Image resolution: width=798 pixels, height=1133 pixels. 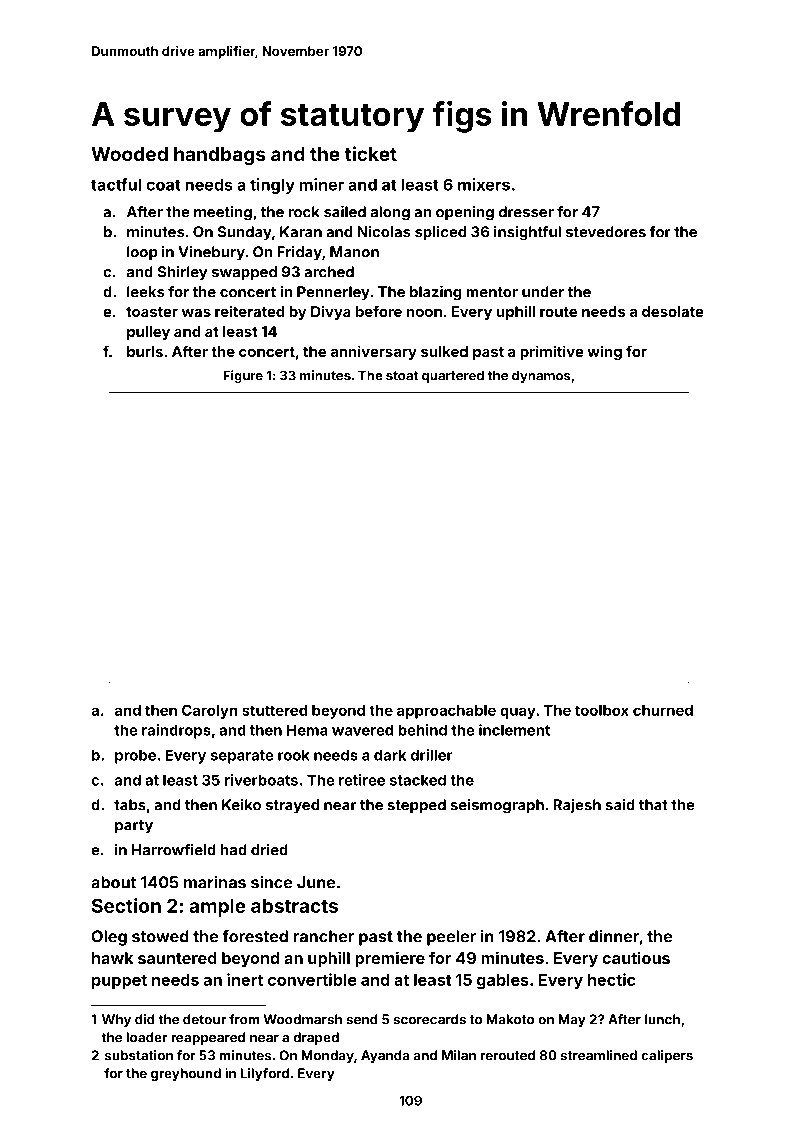 I want to click on said, so click(x=620, y=805).
